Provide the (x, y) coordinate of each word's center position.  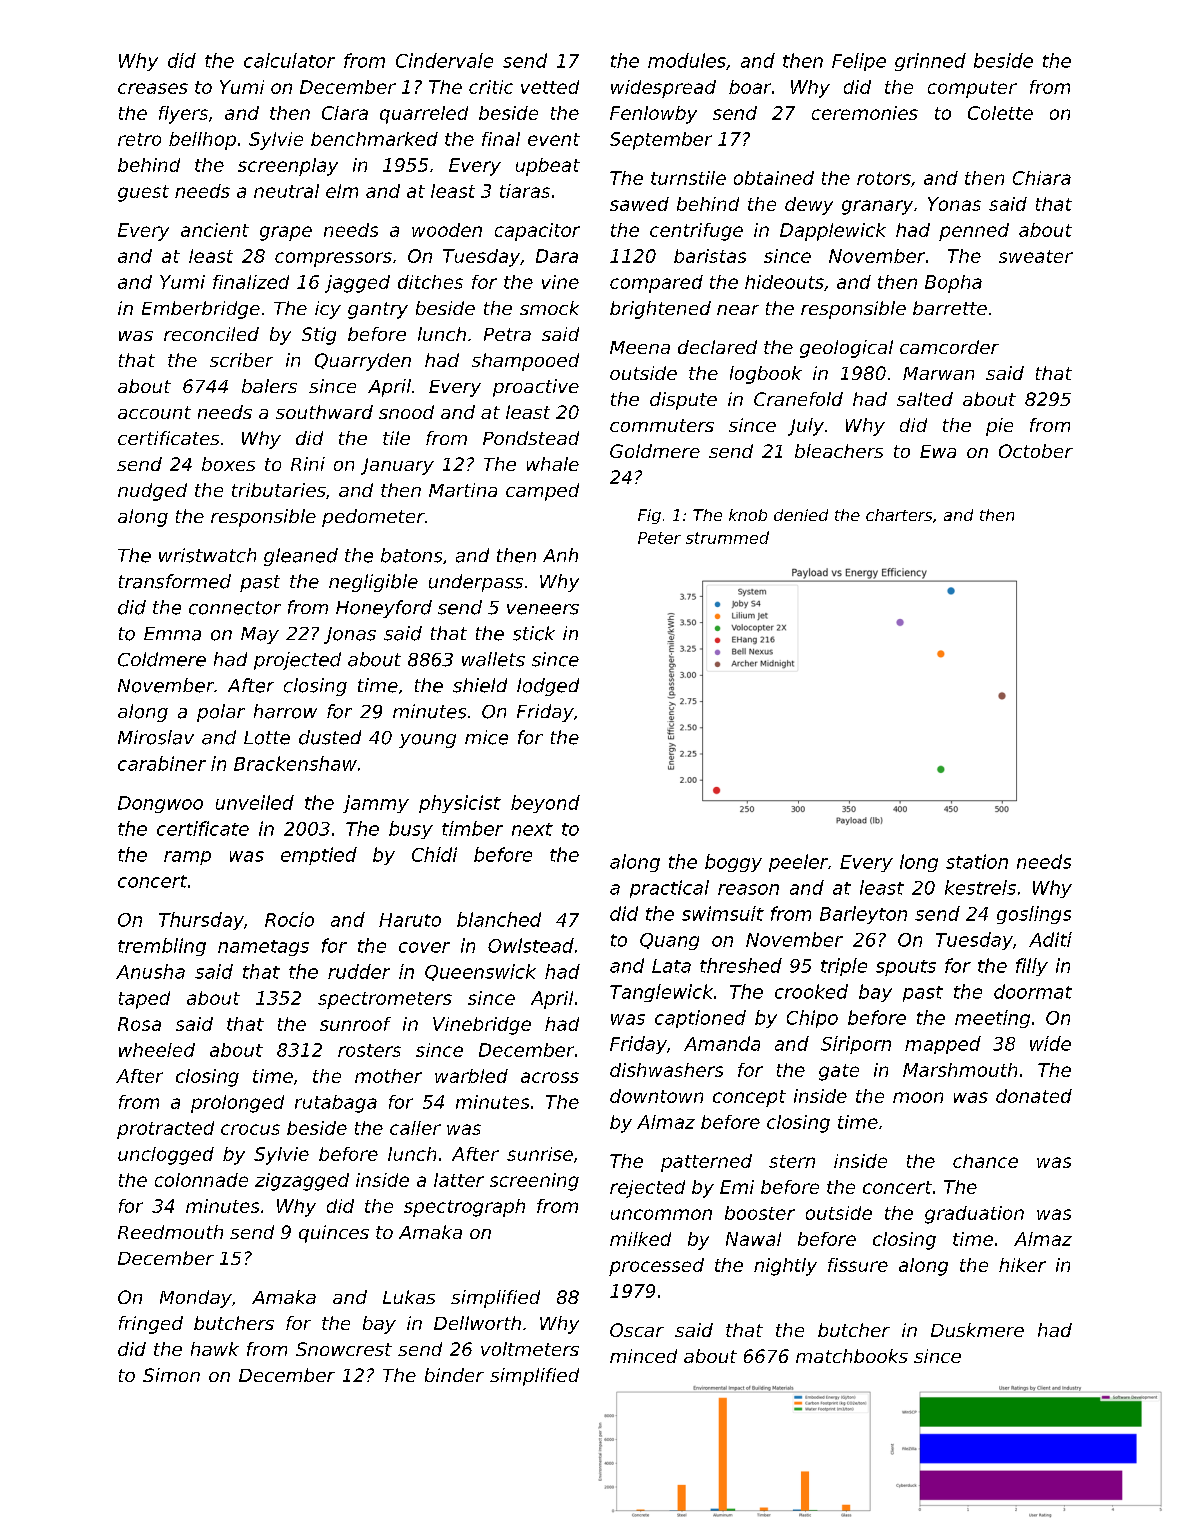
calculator (289, 60)
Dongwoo (160, 804)
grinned (930, 62)
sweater (1036, 256)
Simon (171, 1375)
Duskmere (977, 1330)
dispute (683, 401)
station (977, 861)
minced (643, 1356)
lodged (548, 687)
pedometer (373, 518)
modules (687, 60)
